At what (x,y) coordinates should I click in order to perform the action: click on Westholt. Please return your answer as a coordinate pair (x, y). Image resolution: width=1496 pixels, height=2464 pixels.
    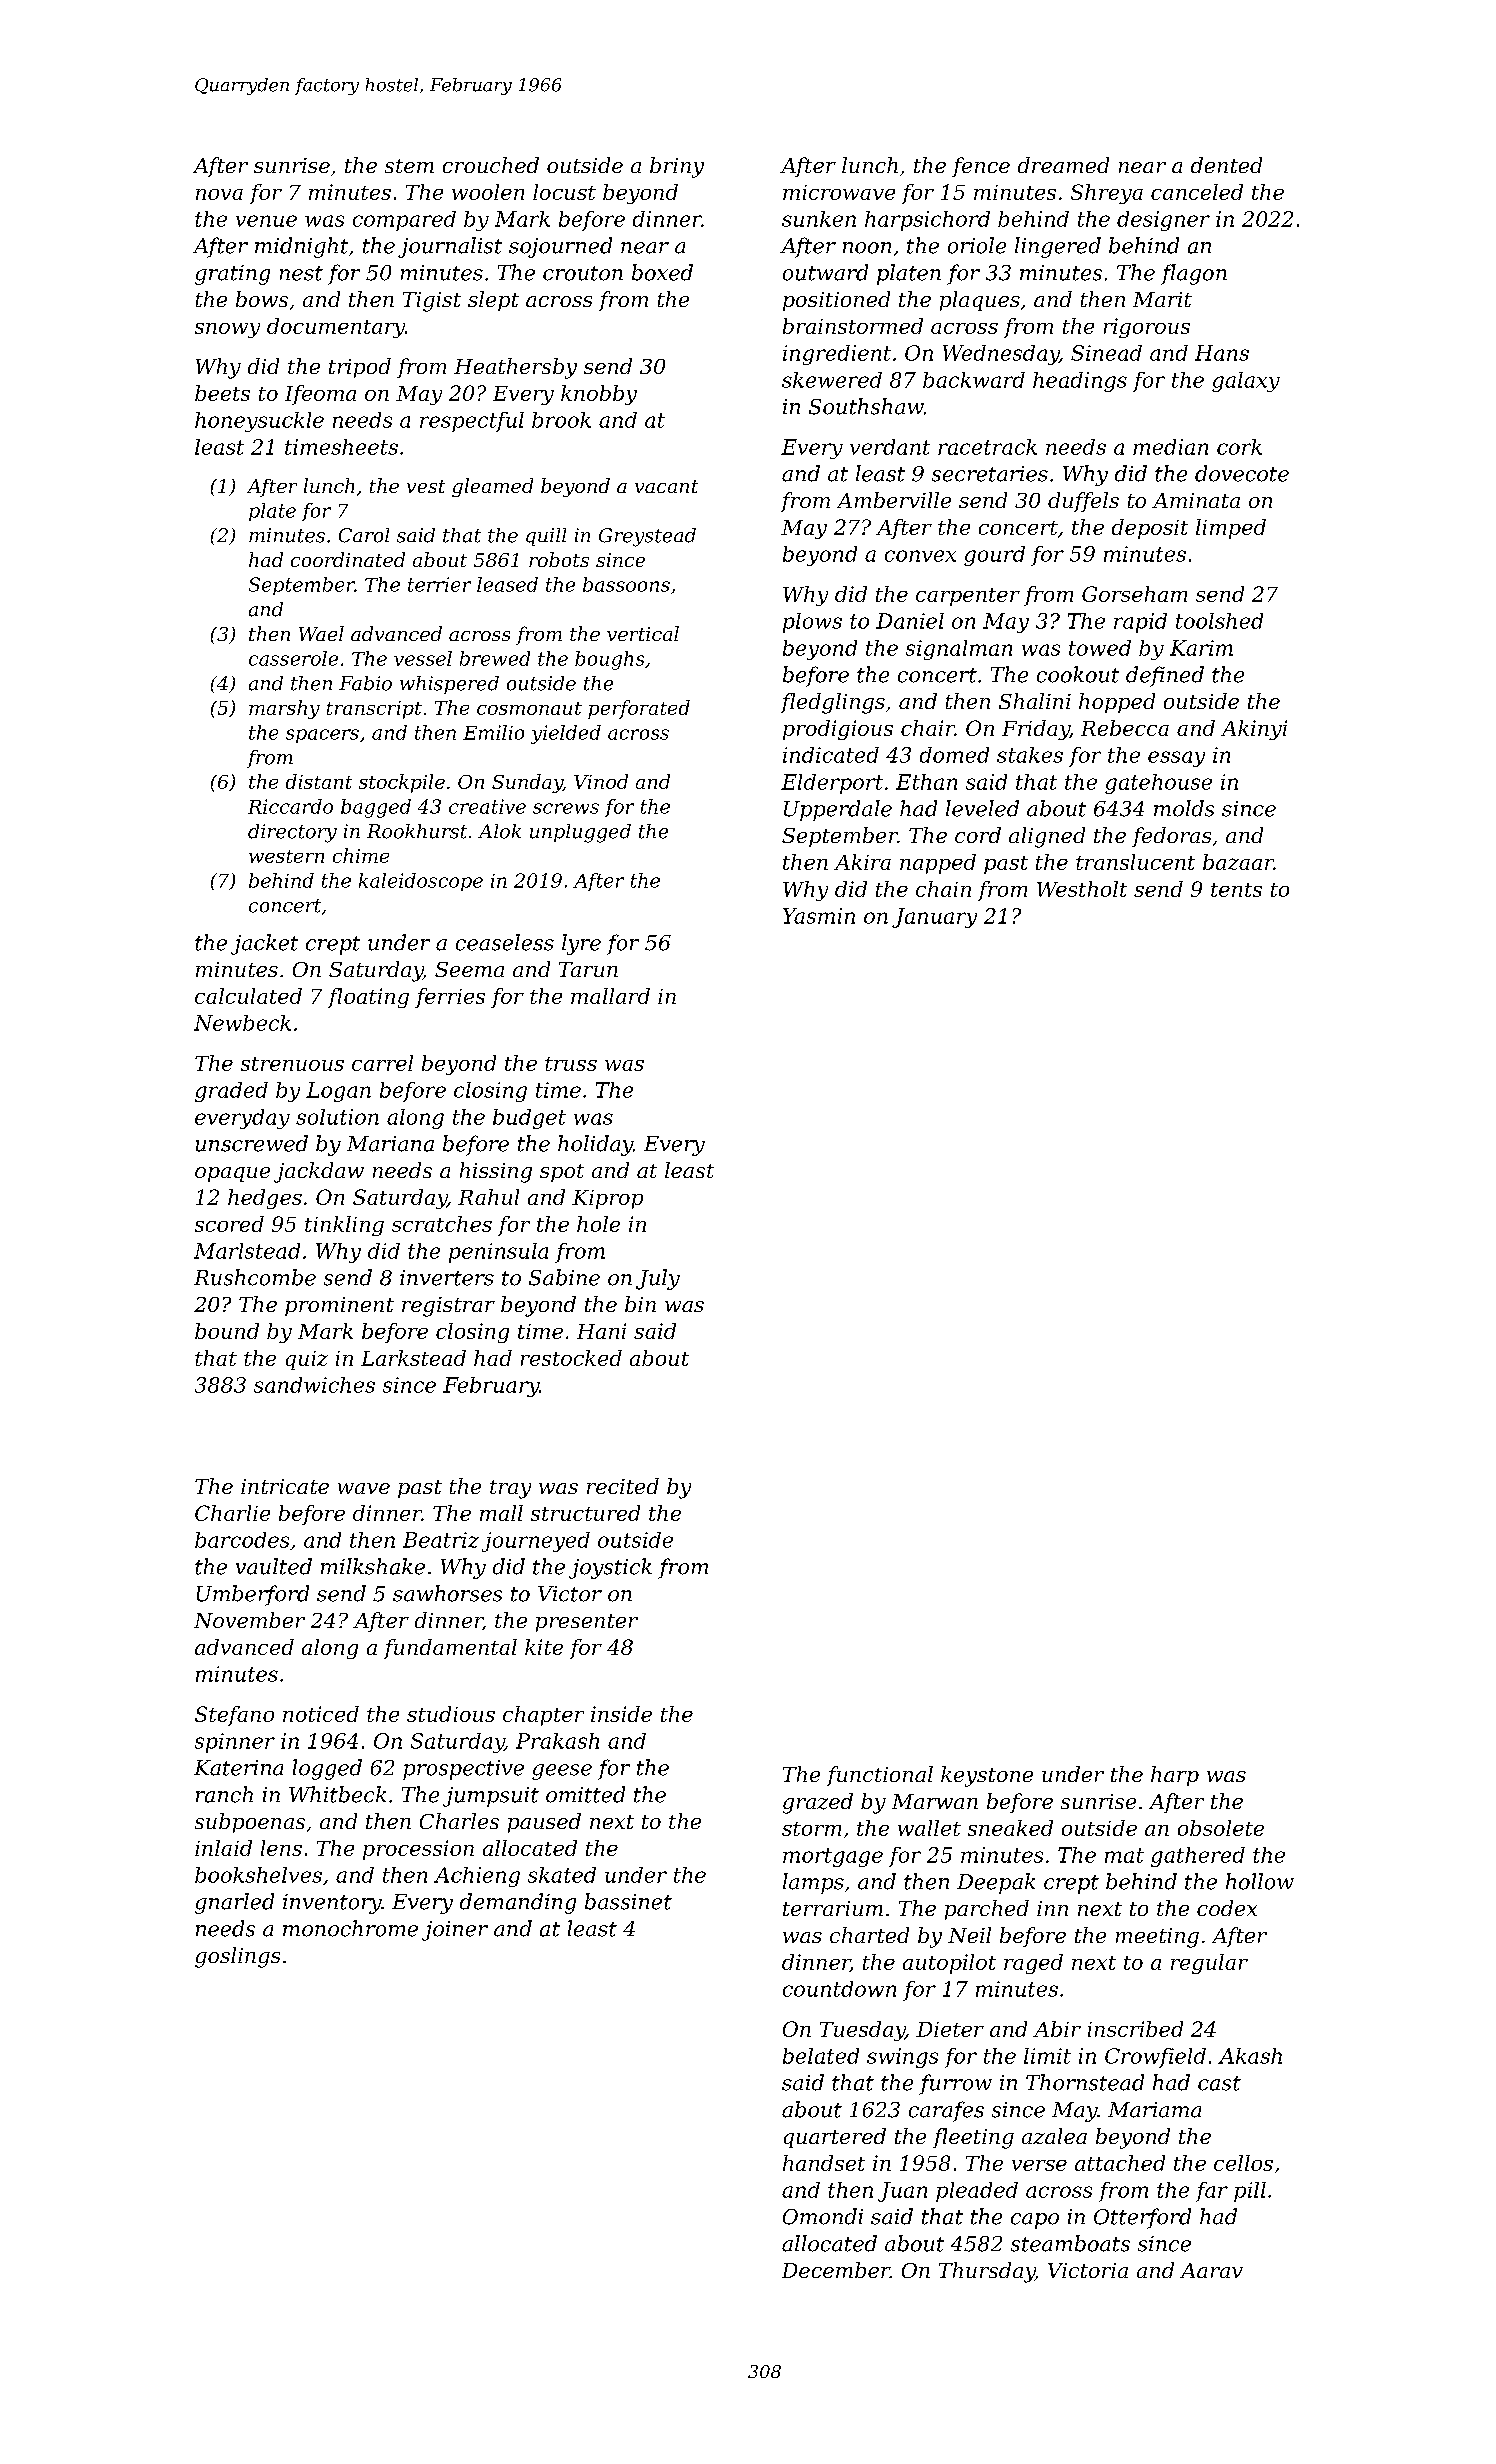
    Looking at the image, I should click on (1082, 889).
